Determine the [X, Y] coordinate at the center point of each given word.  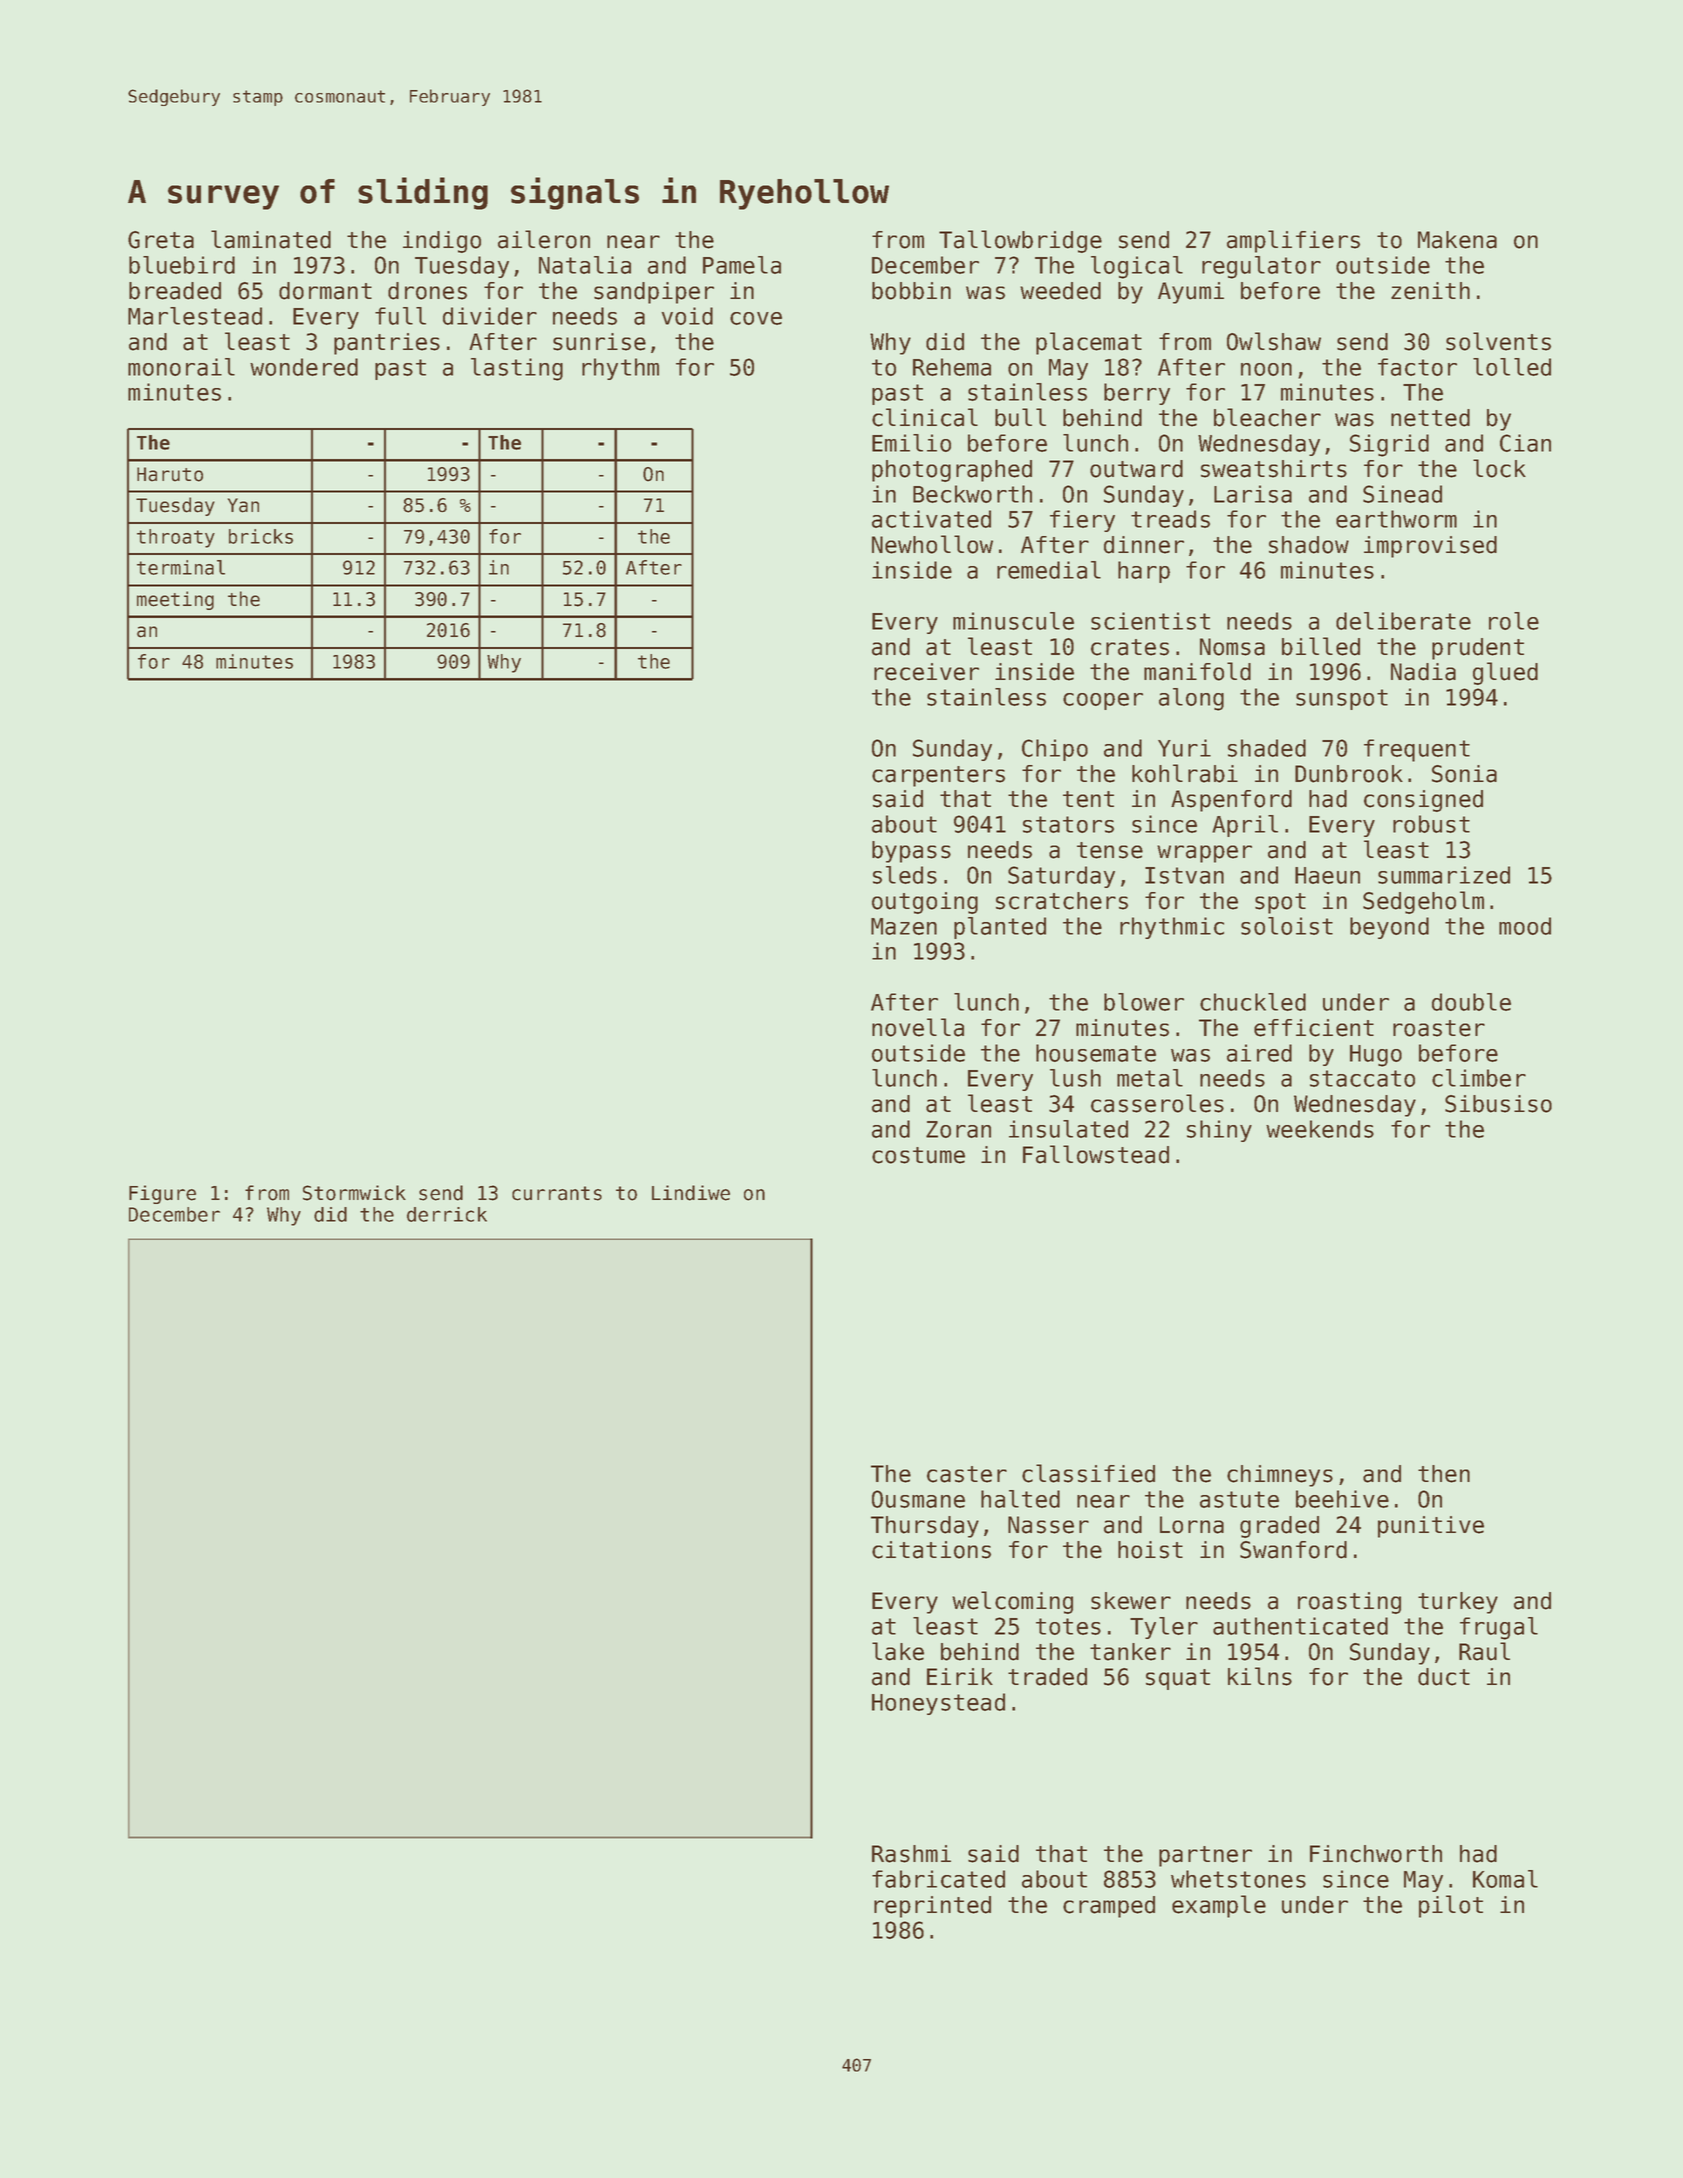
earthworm [1396, 519]
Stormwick [354, 1193]
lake [898, 1651]
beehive [1342, 1499]
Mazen [904, 926]
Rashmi [911, 1854]
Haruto [170, 474]
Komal [1505, 1879]
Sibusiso [1498, 1104]
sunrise [599, 342]
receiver [926, 672]
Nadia [1423, 672]
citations [931, 1550]
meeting [175, 600]
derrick [447, 1214]
